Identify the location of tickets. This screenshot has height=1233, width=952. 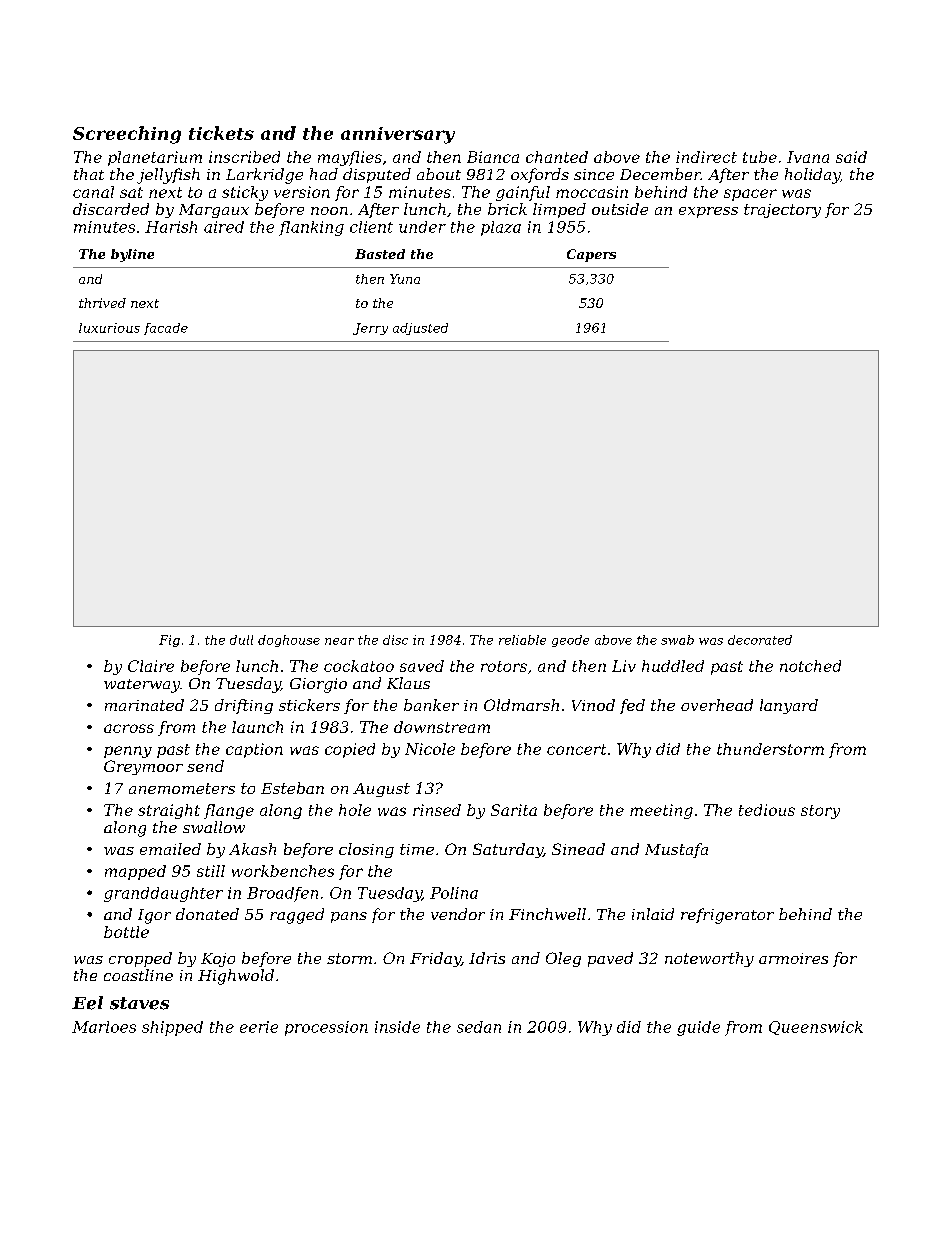
(221, 133).
